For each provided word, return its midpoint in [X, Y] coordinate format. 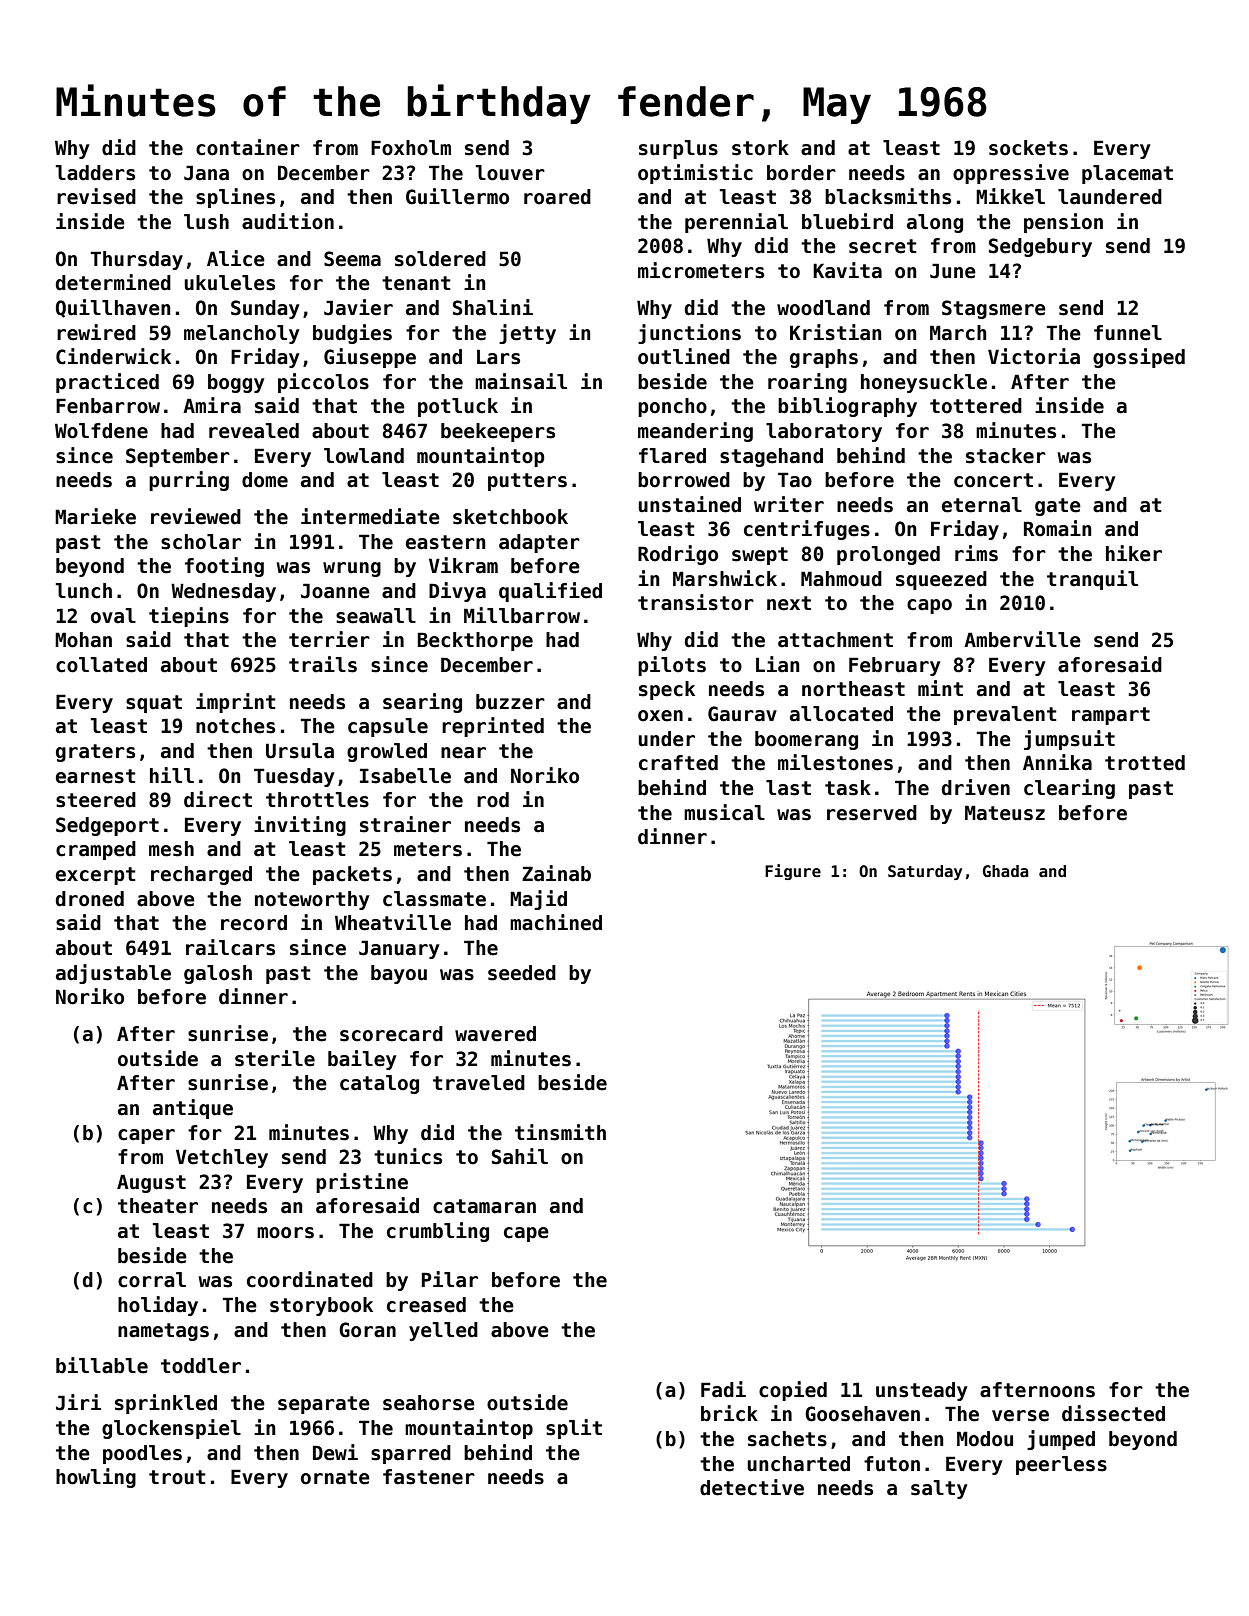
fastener [429, 1477]
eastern [445, 542]
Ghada [1006, 871]
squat [154, 704]
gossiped [1139, 358]
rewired [96, 332]
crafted [678, 763]
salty [939, 1489]
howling [96, 1478]
